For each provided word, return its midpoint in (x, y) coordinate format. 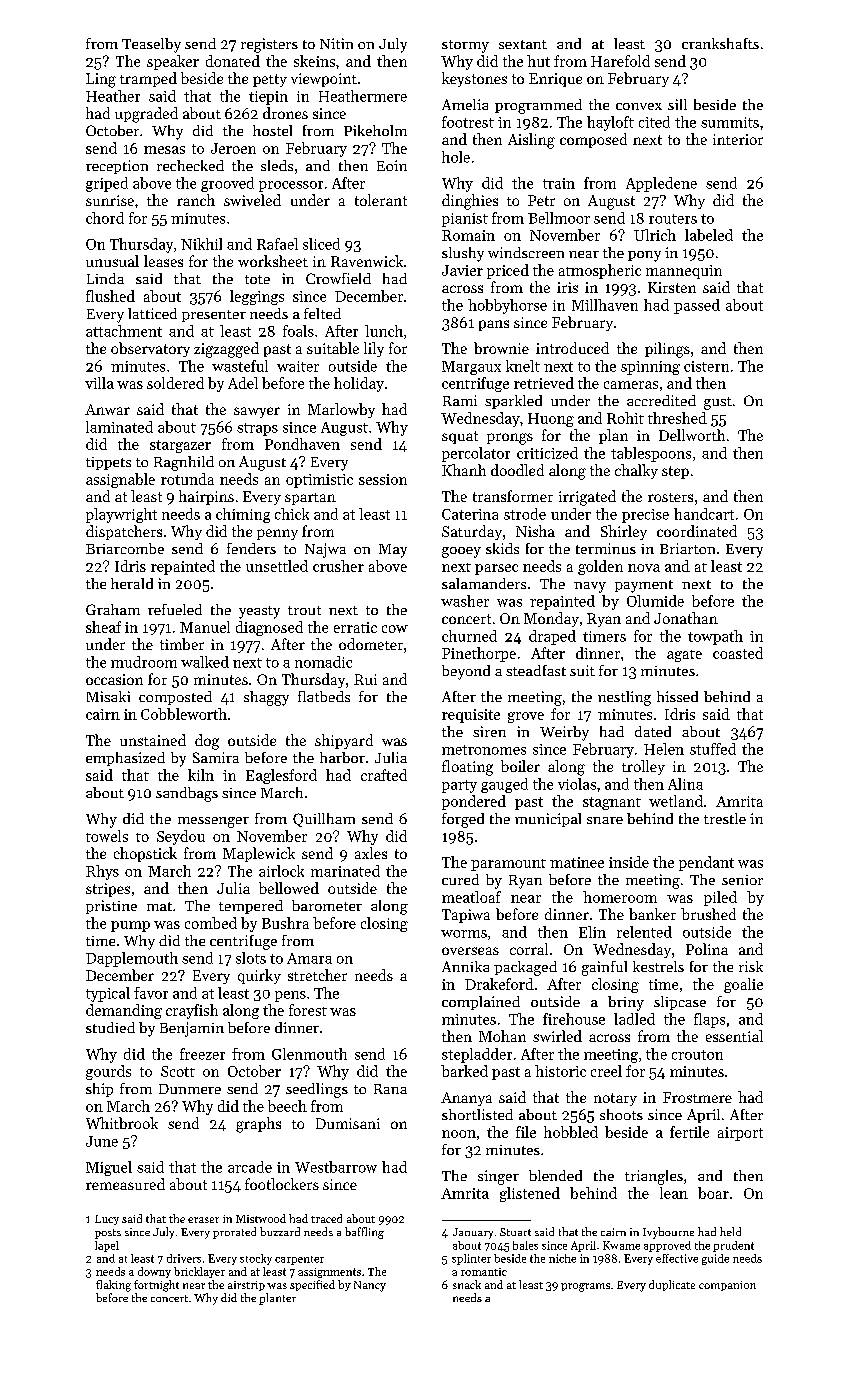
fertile (689, 1132)
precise (645, 516)
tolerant (381, 200)
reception (117, 167)
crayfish (192, 1011)
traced (326, 1218)
